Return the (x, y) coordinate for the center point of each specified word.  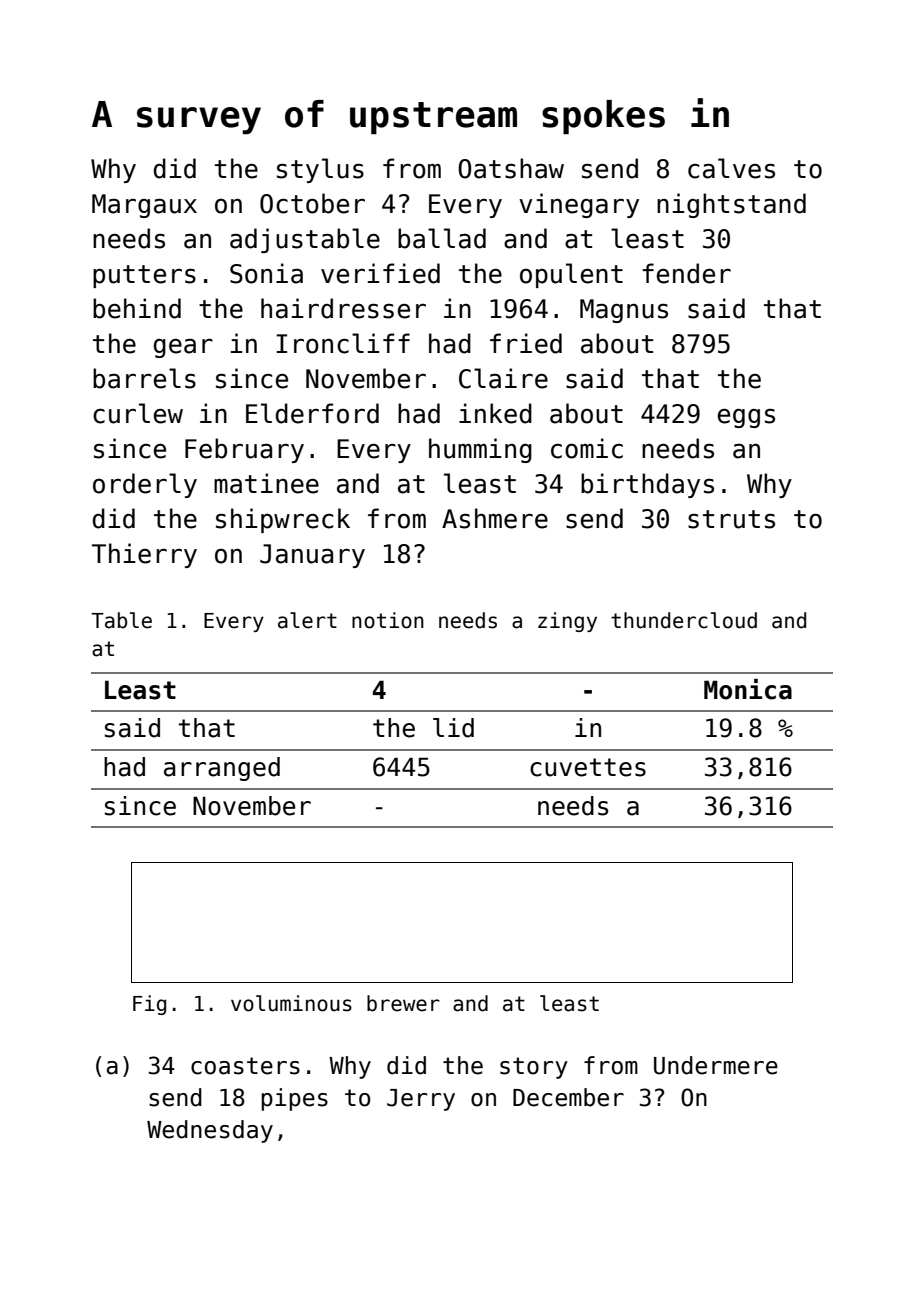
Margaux (144, 206)
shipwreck (283, 520)
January (312, 556)
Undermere (716, 1065)
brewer (403, 1003)
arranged (222, 769)
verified (380, 273)
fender (686, 273)
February (244, 450)
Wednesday (210, 1131)
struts (731, 519)
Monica (748, 689)
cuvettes (588, 767)
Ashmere (495, 518)
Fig (149, 1005)
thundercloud (684, 620)
